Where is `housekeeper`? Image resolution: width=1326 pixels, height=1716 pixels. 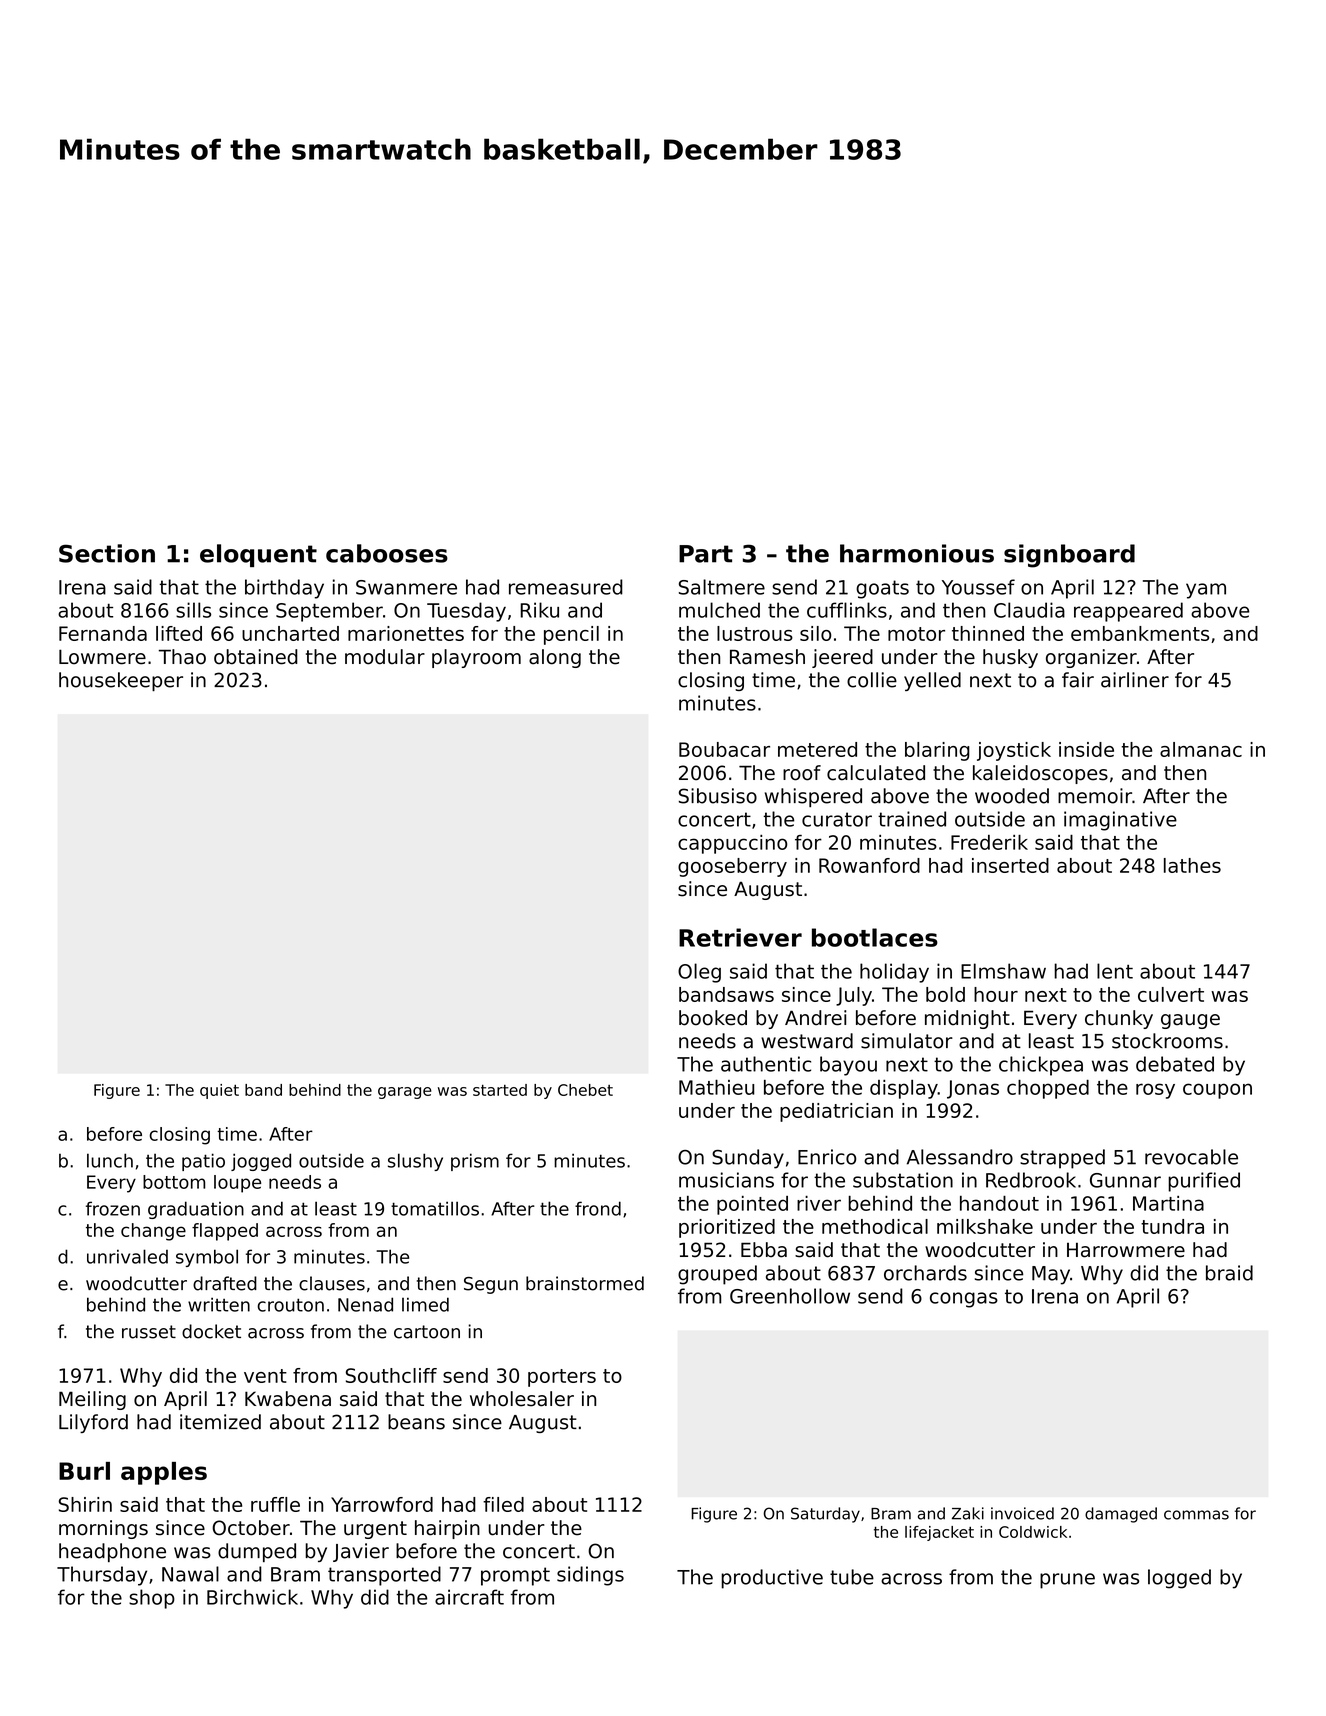 housekeeper is located at coordinates (121, 681).
